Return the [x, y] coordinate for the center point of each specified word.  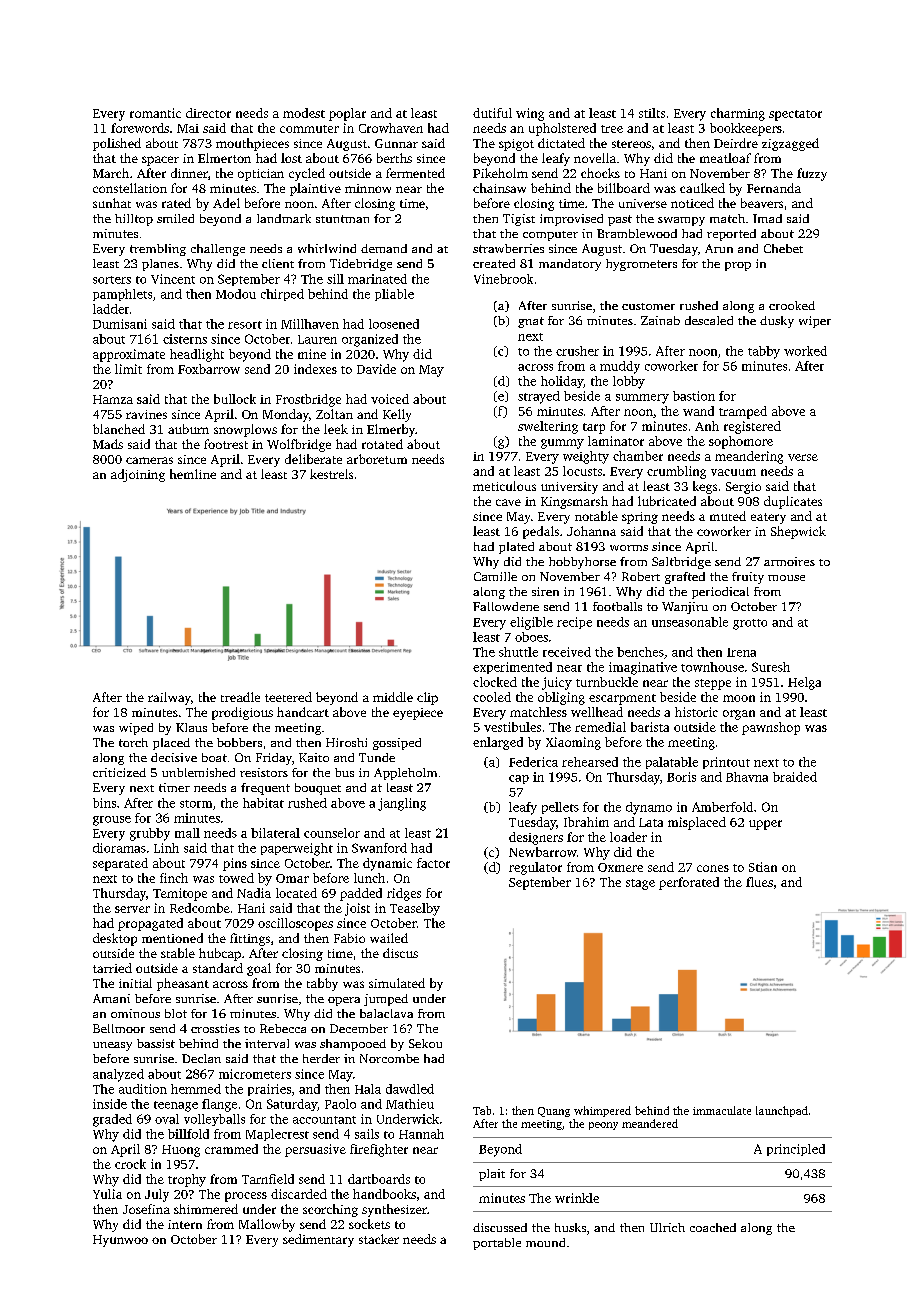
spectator [795, 115]
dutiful [492, 113]
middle [393, 697]
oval [167, 1119]
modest [304, 113]
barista [650, 727]
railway [169, 698]
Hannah [421, 1134]
